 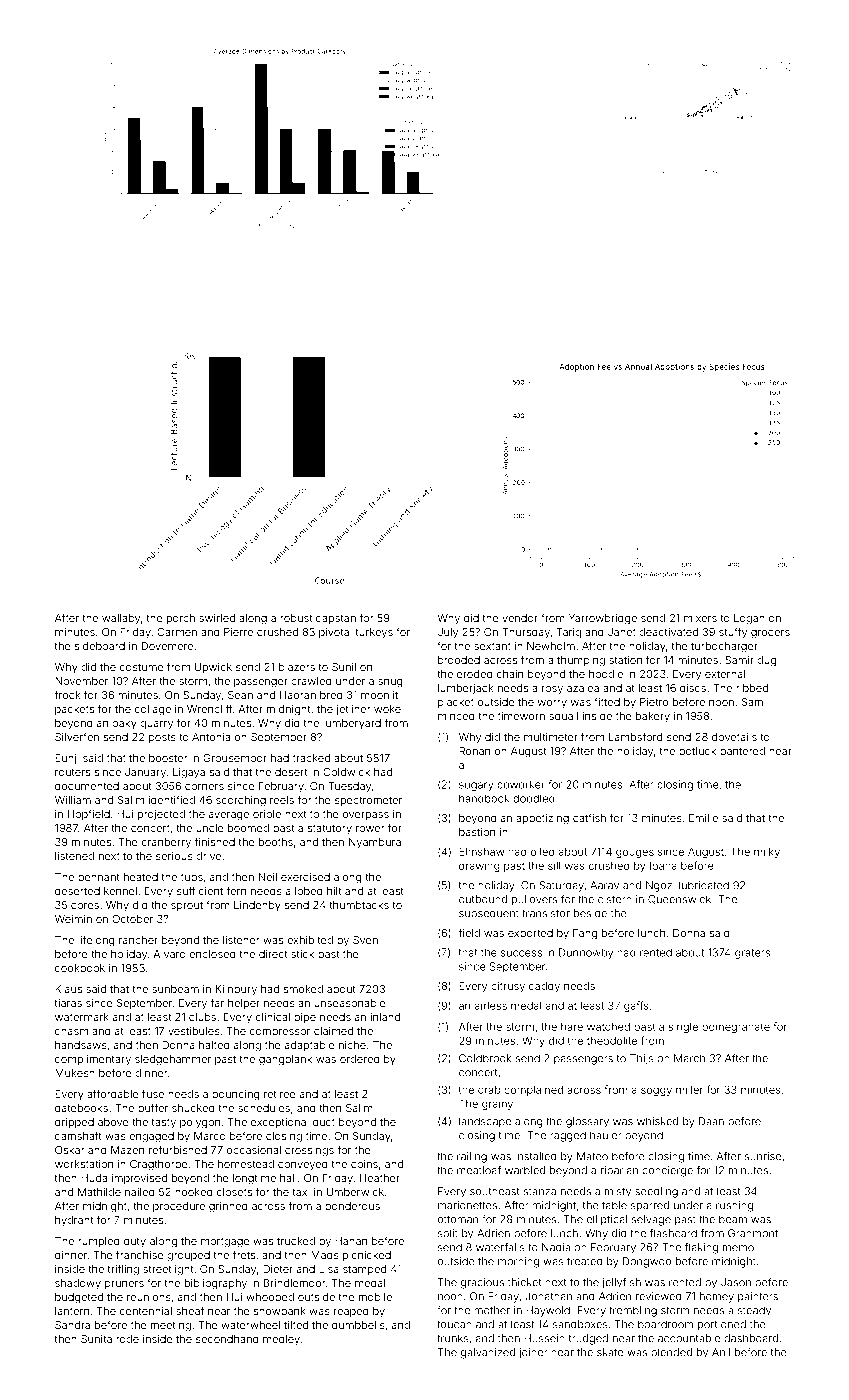 I want to click on sideboard, so click(x=100, y=646).
